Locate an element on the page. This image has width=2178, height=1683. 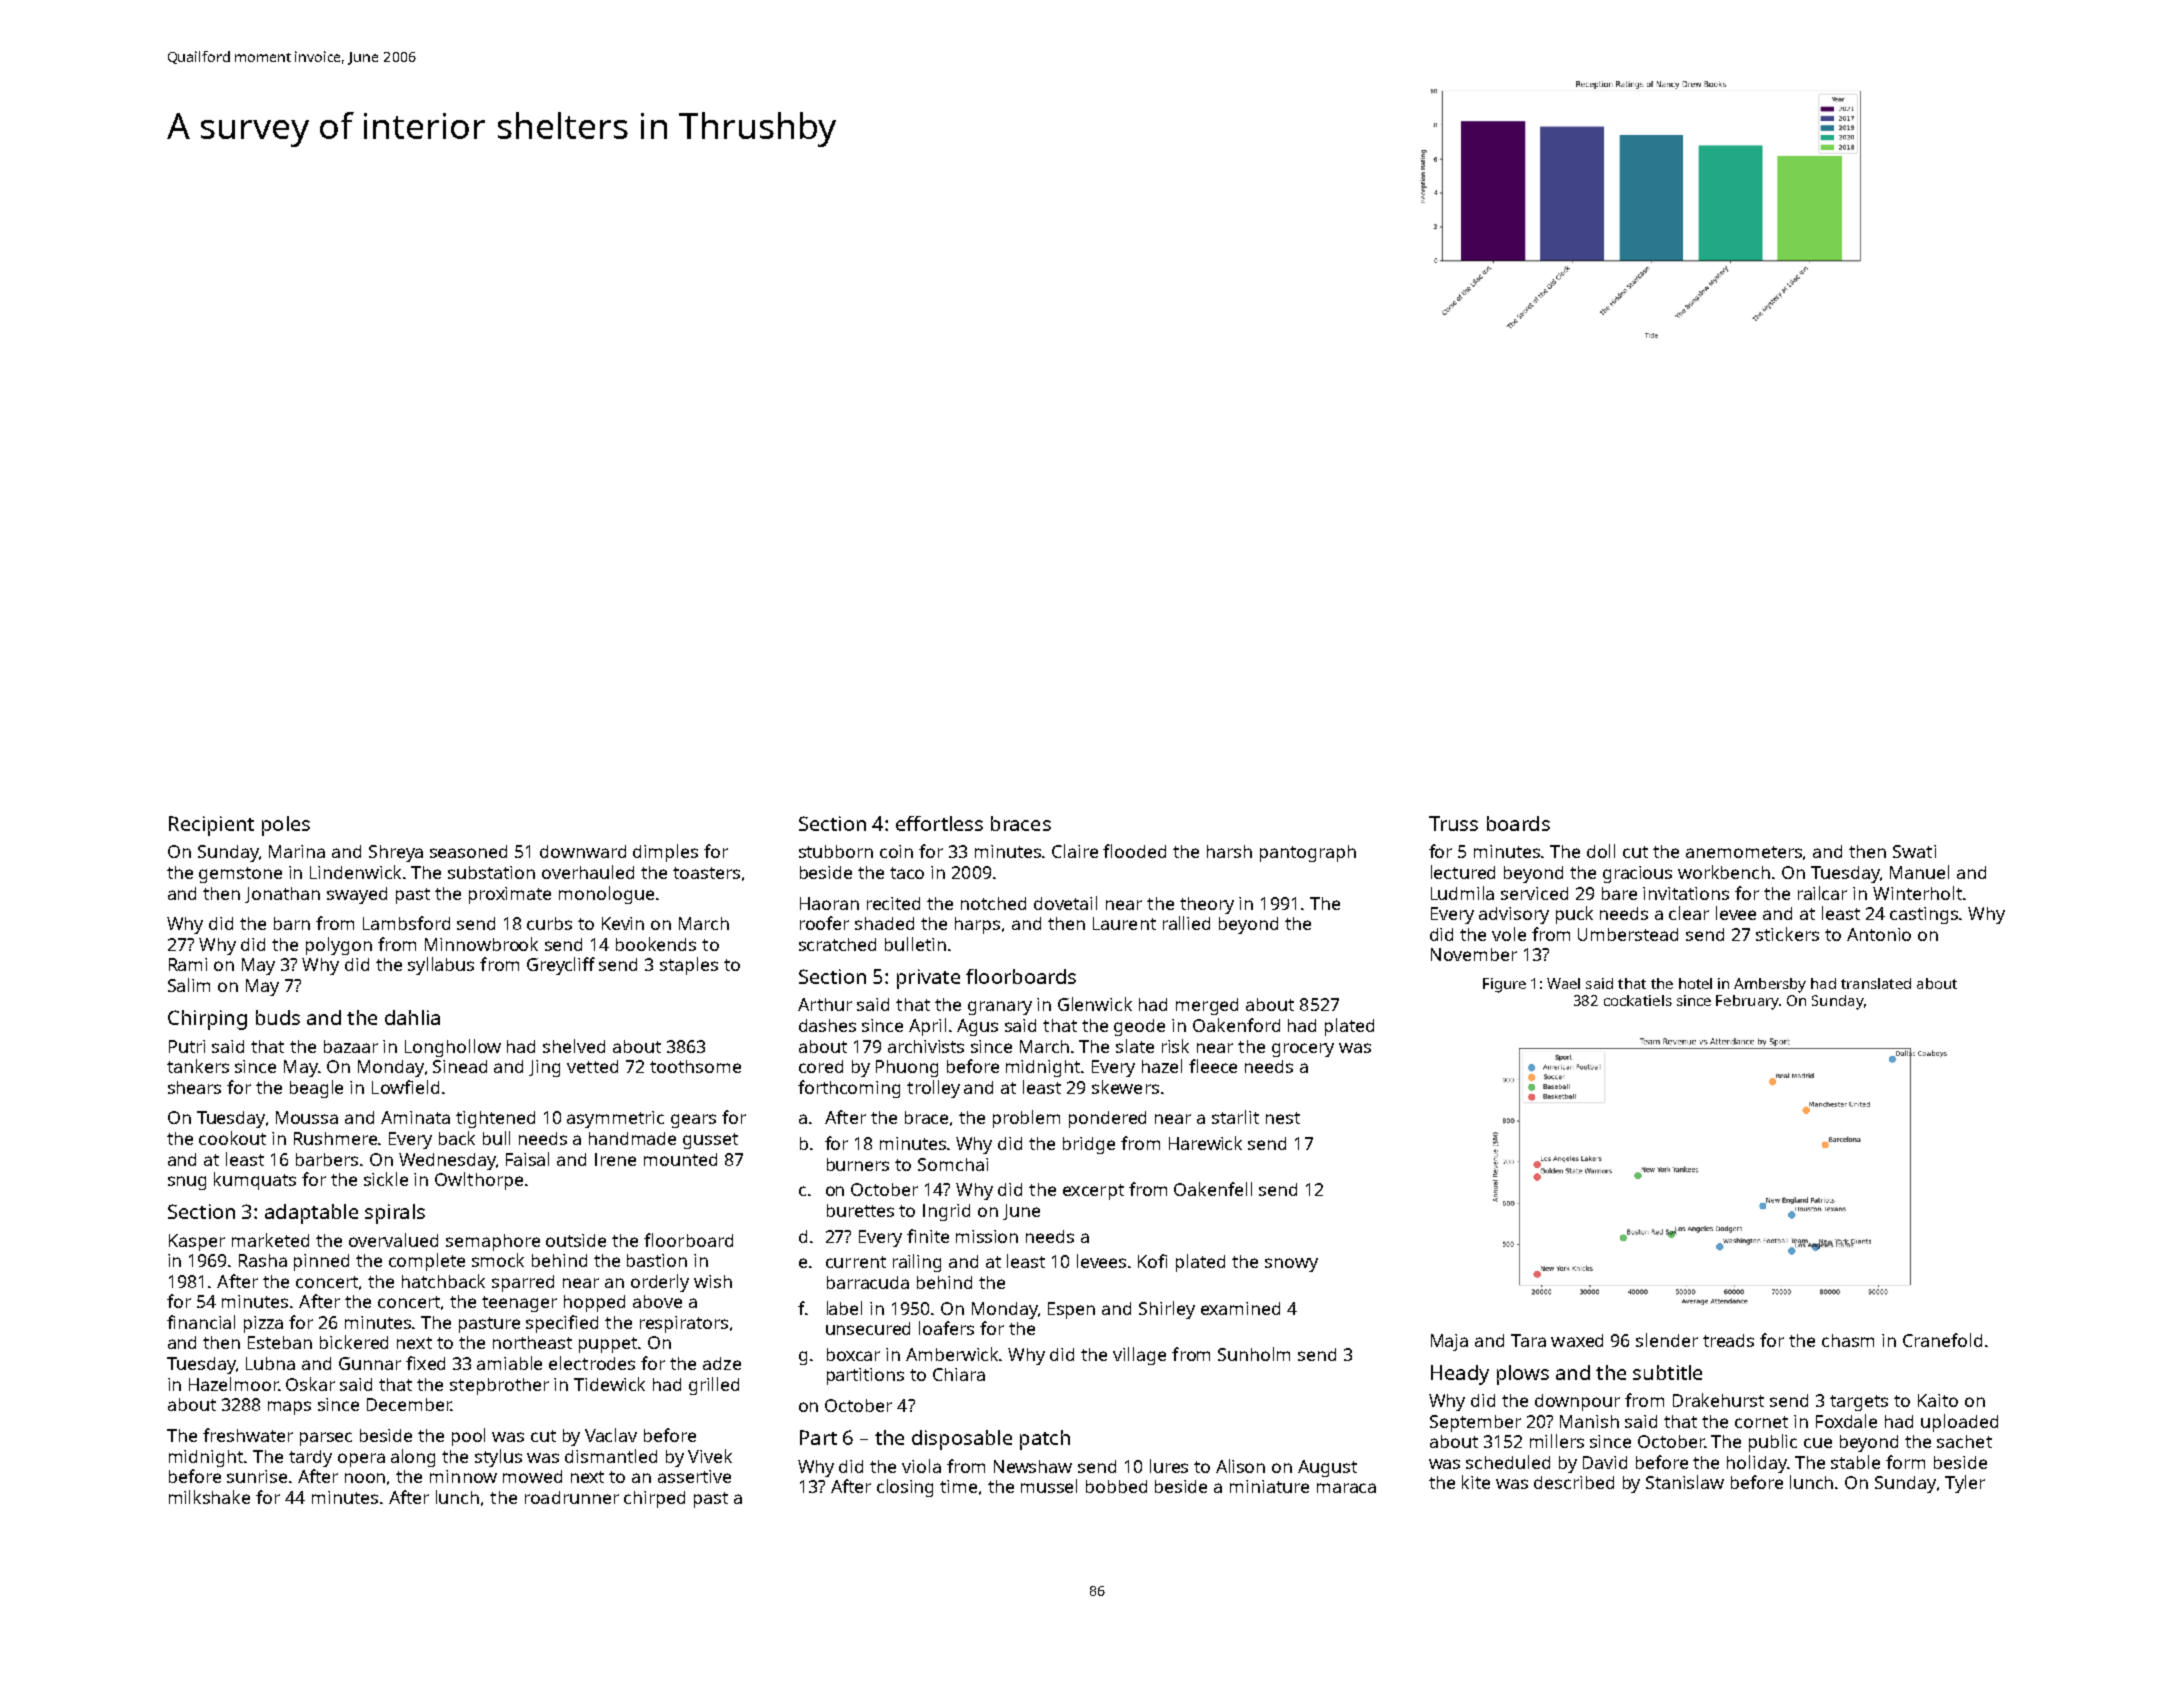
Truss is located at coordinates (1453, 823).
